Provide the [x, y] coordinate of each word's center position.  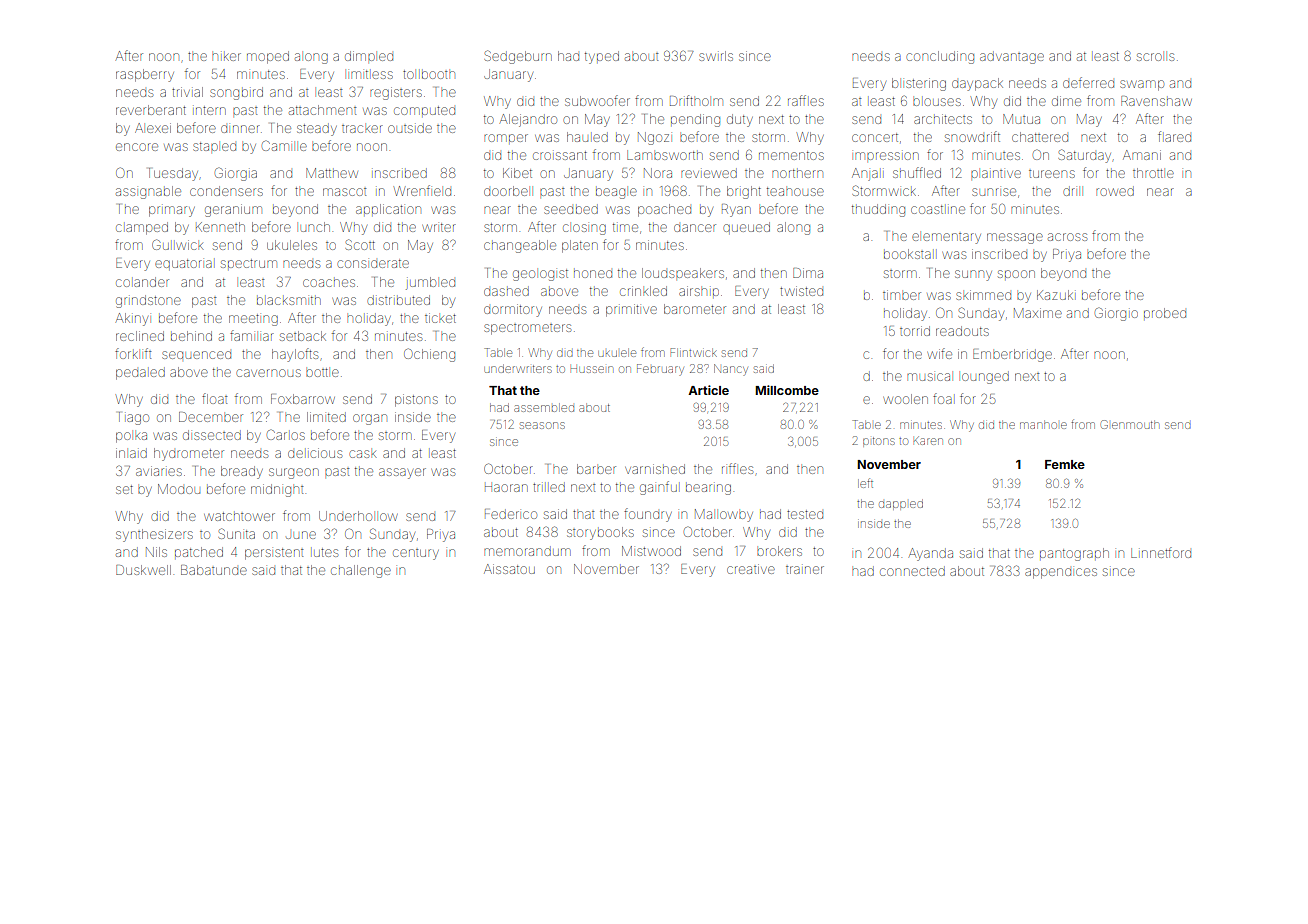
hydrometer [189, 454]
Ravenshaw [1156, 101]
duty [740, 120]
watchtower [239, 516]
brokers [779, 551]
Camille [284, 145]
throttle [1153, 173]
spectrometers [527, 329]
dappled [901, 504]
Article [708, 390]
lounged [985, 377]
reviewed [709, 173]
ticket [440, 318]
